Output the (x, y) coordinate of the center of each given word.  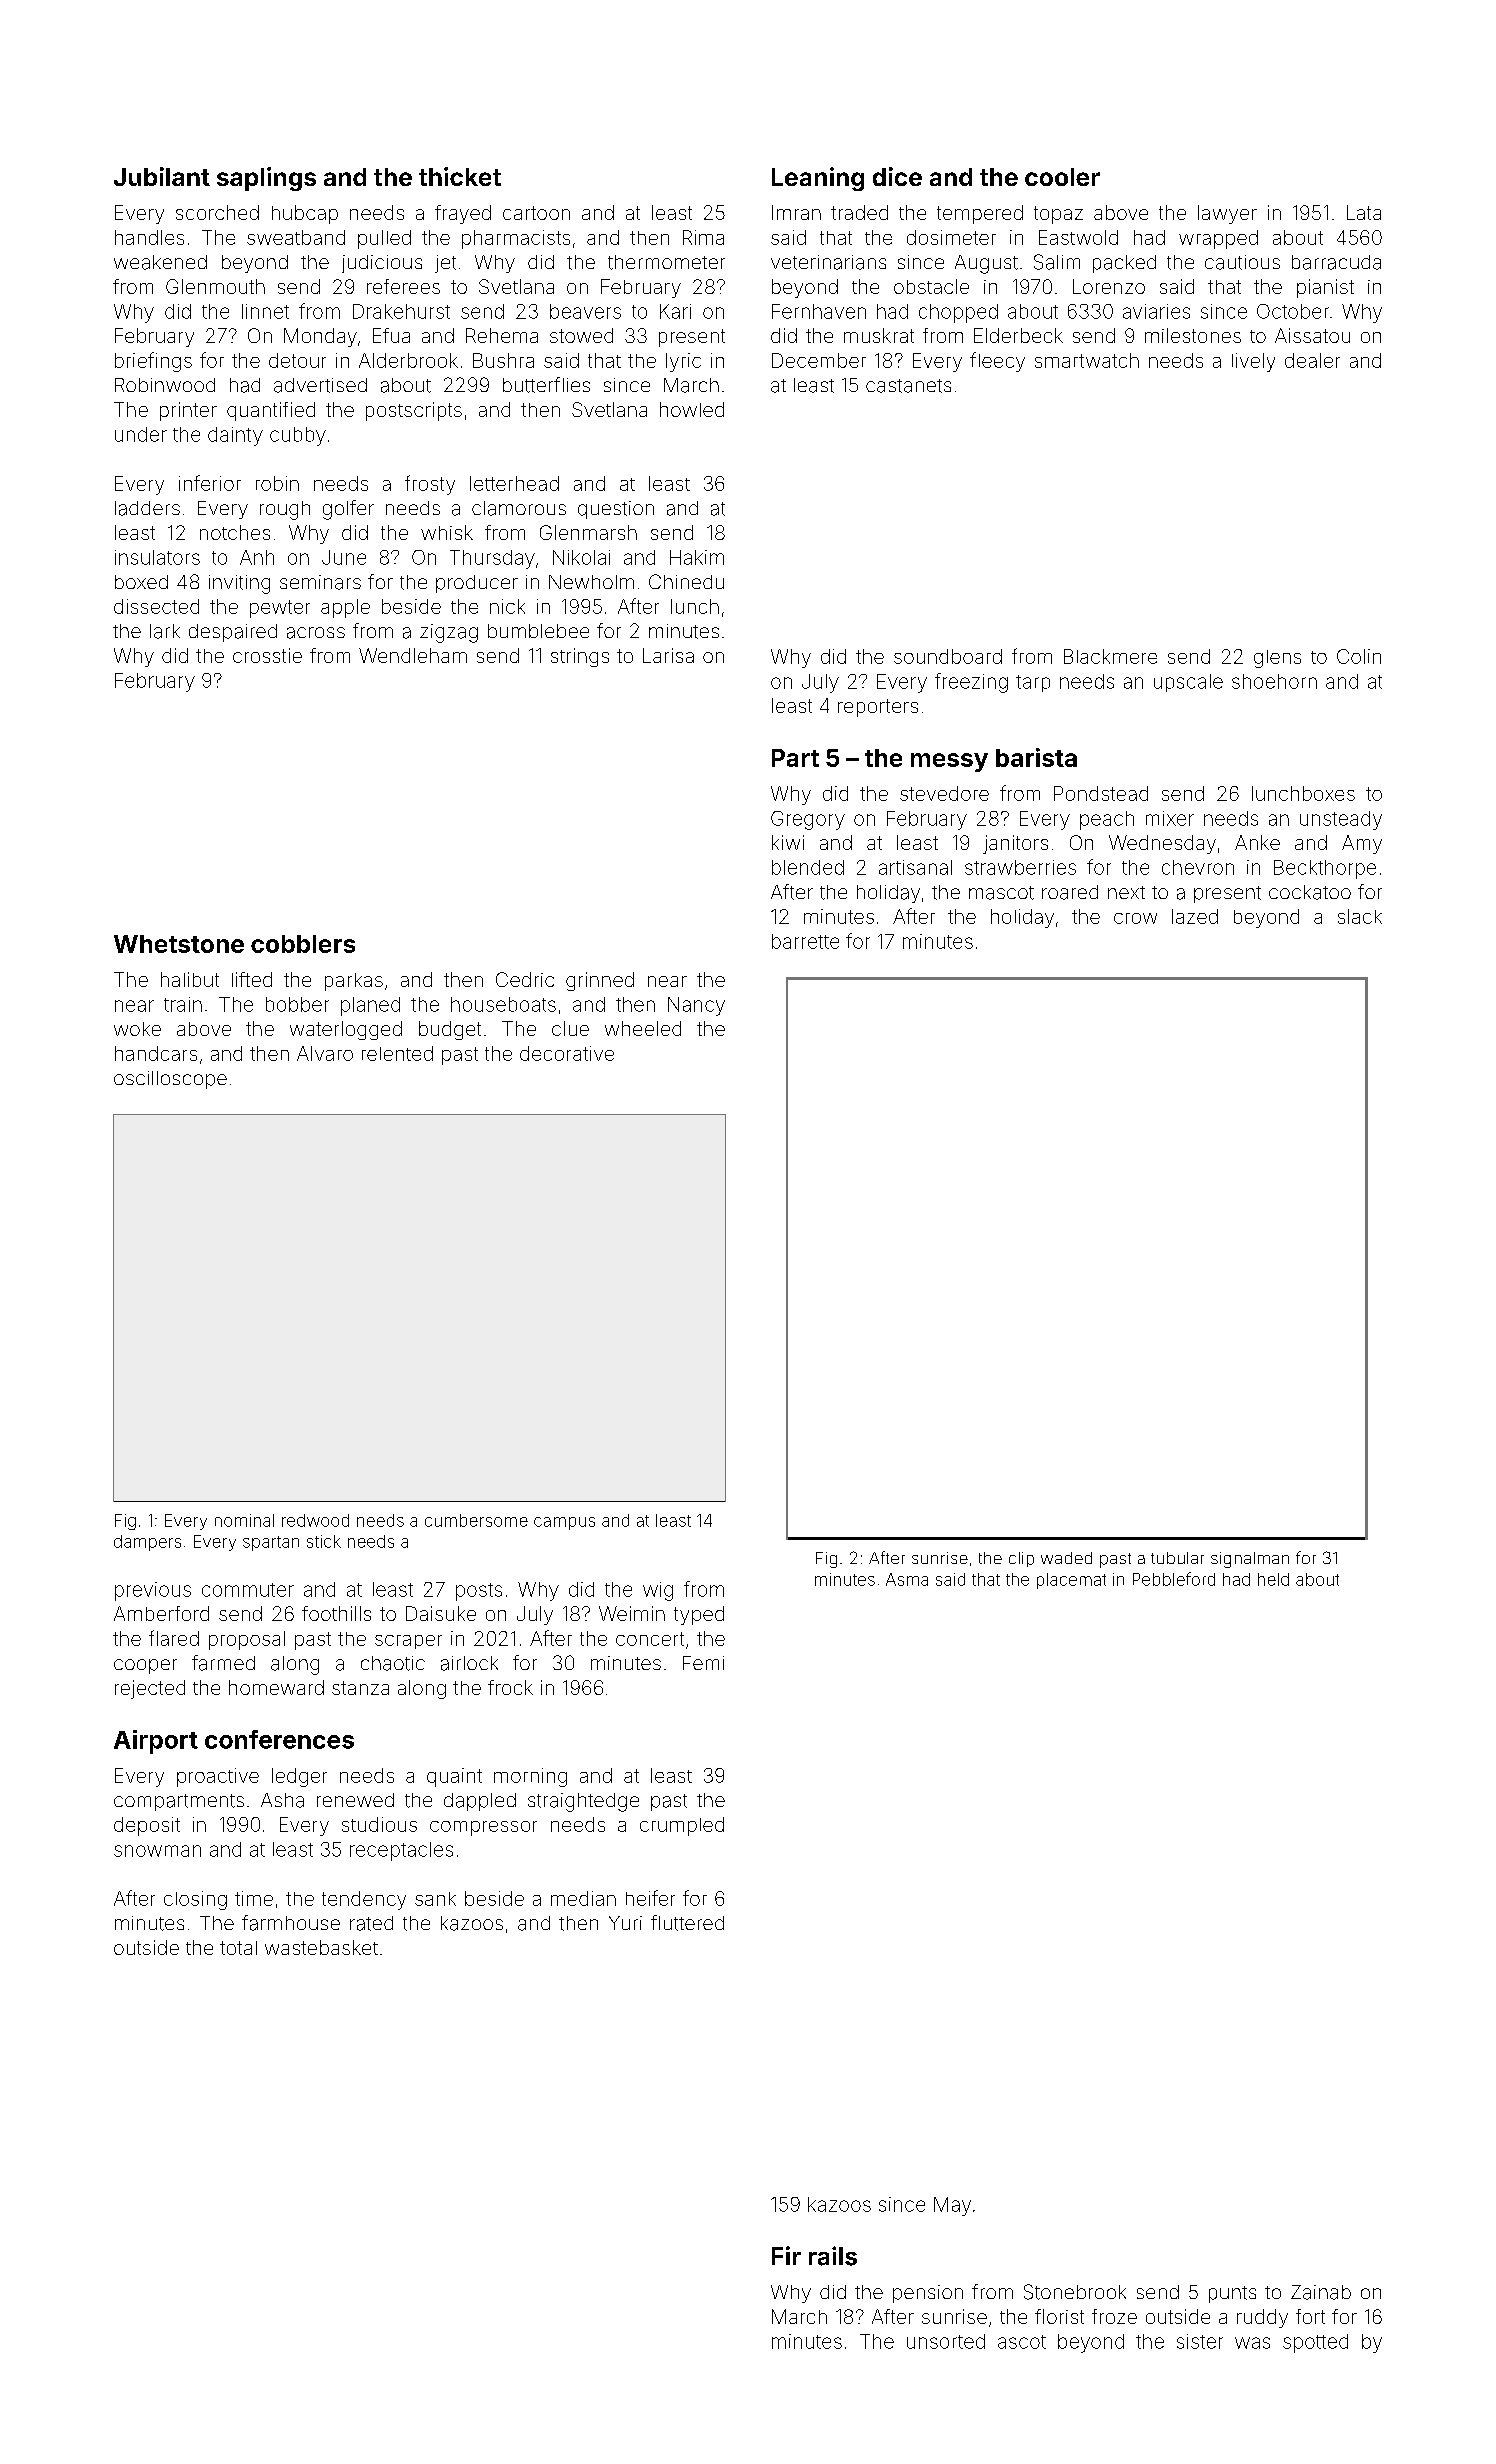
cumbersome (476, 1520)
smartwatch (1087, 360)
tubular (1177, 1558)
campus (564, 1523)
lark (165, 631)
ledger (299, 1777)
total (238, 1948)
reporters (878, 708)
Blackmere (1110, 656)
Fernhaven (819, 311)
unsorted (946, 2341)
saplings (266, 179)
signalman (1250, 1560)
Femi (703, 1663)
